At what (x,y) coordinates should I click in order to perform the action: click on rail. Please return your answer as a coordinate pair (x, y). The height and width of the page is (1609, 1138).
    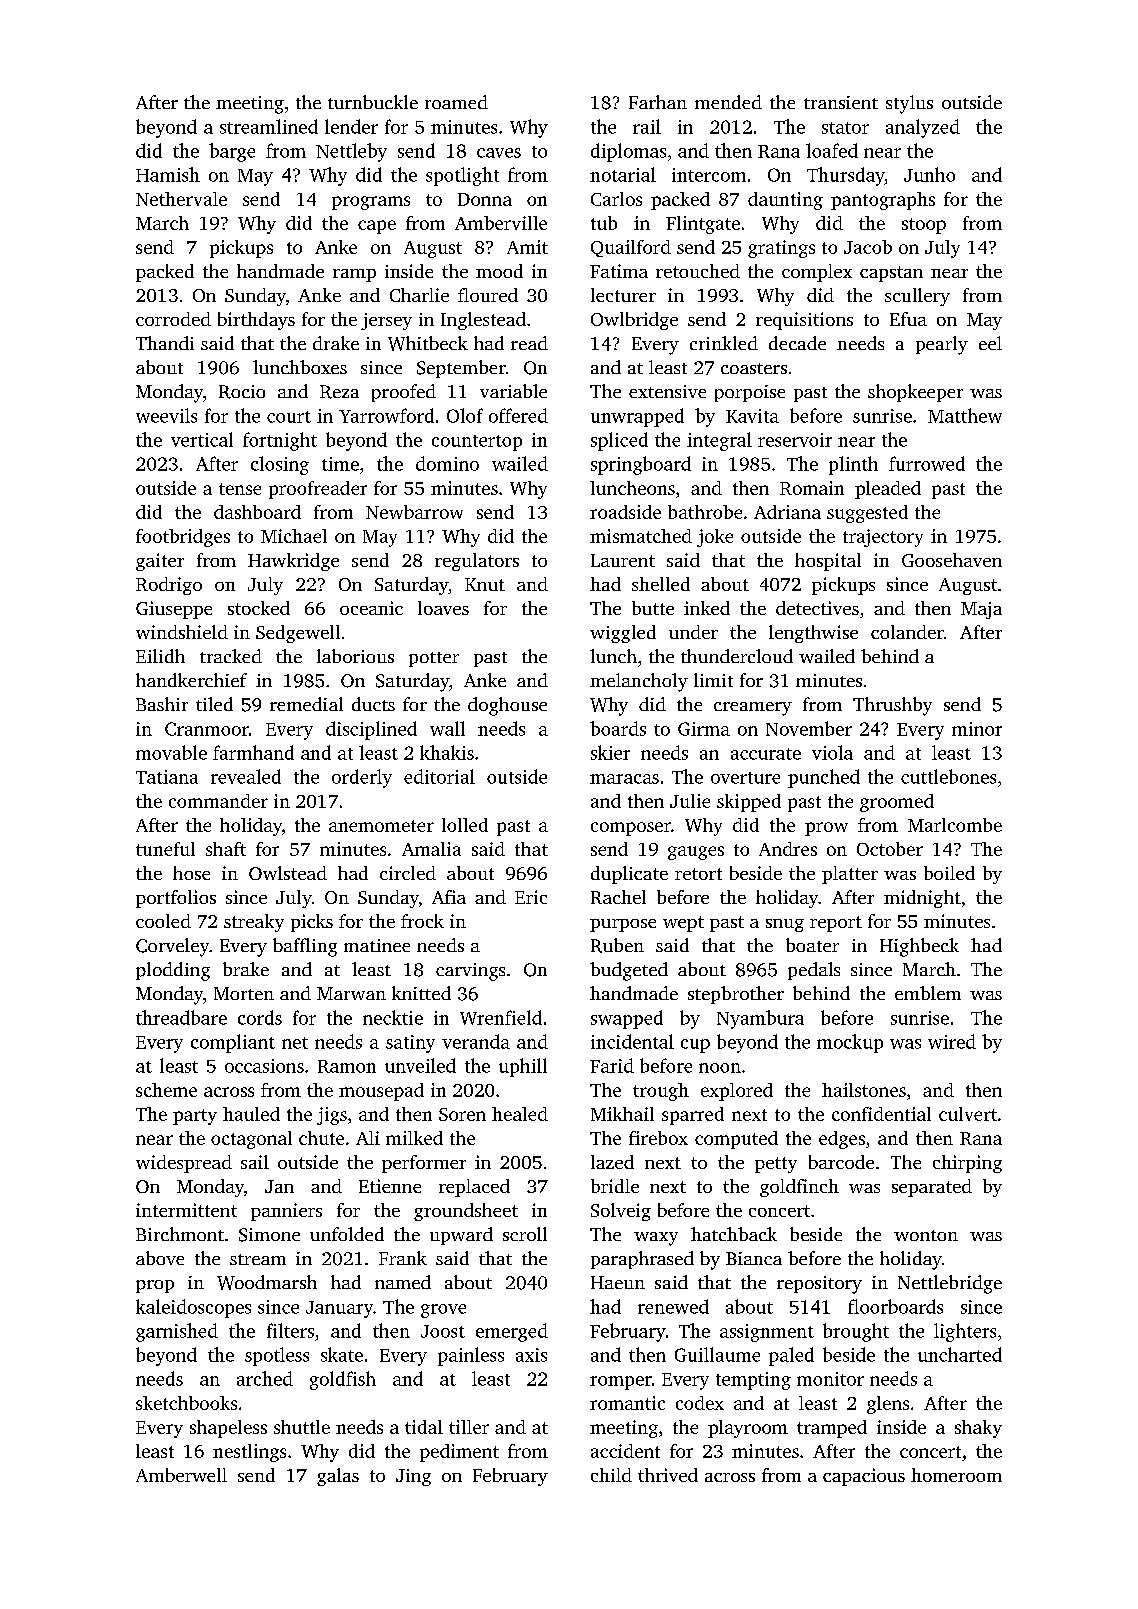
    Looking at the image, I should click on (647, 126).
